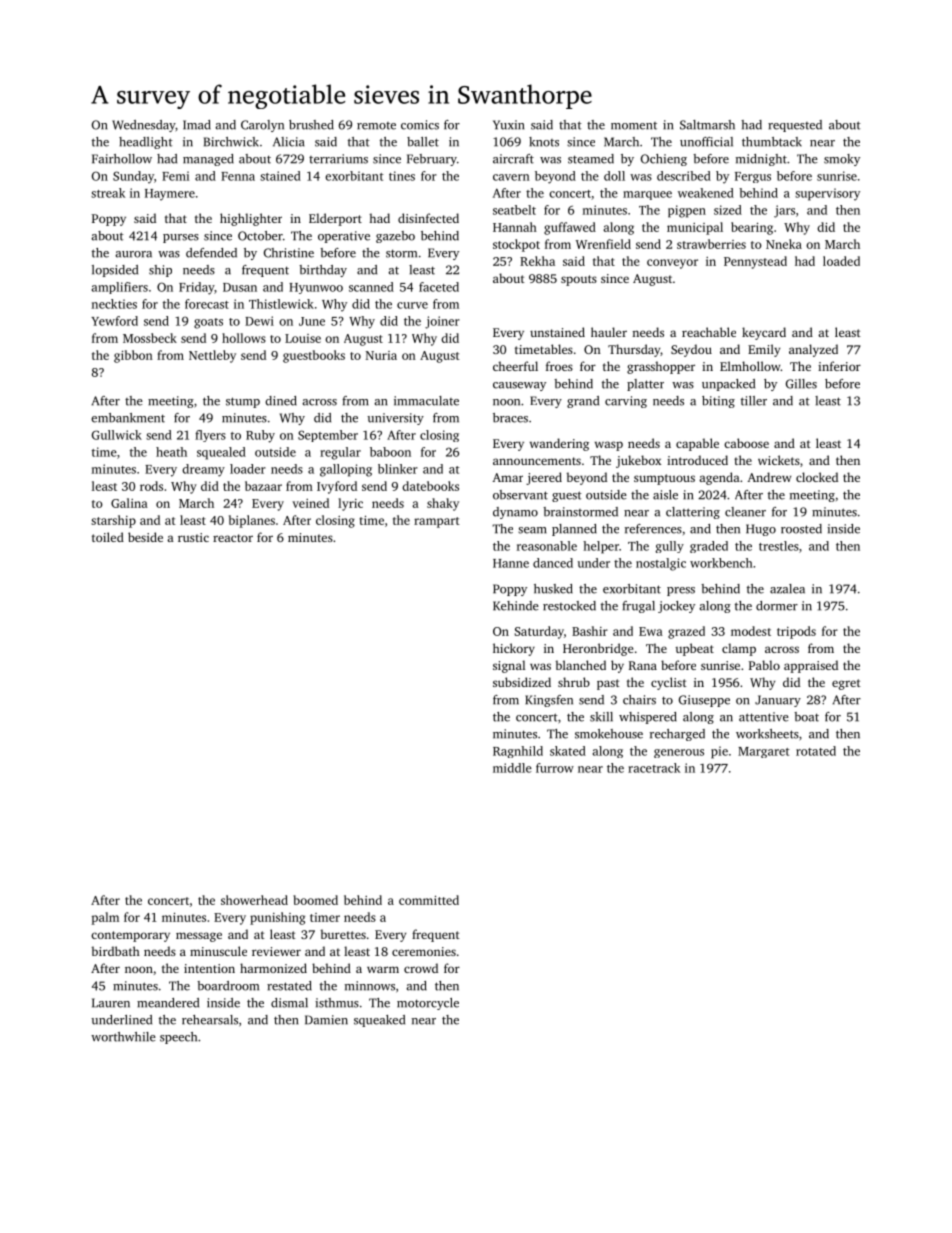  What do you see at coordinates (686, 632) in the page?
I see `grazed` at bounding box center [686, 632].
